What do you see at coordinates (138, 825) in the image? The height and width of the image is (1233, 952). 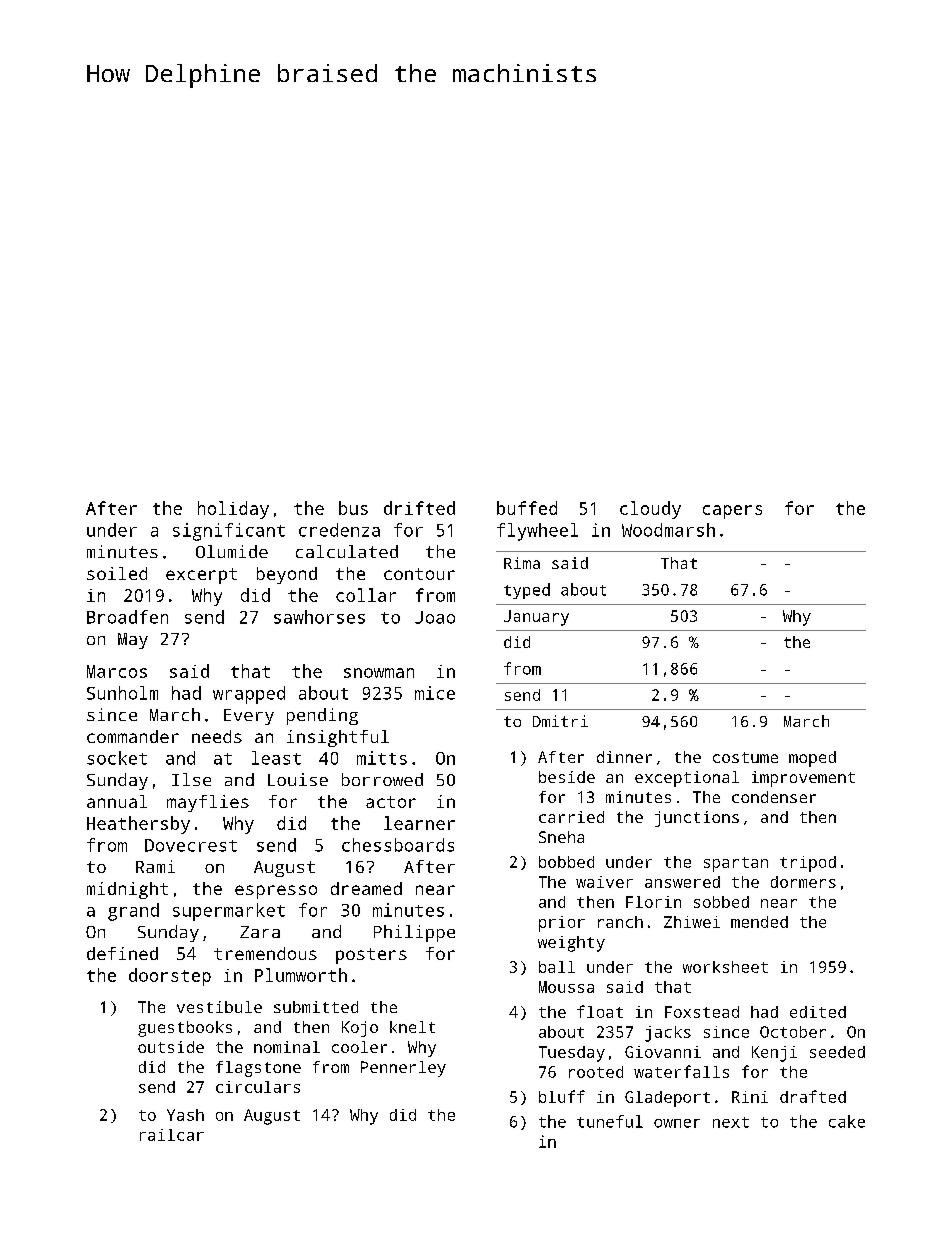 I see `Heathersby` at bounding box center [138, 825].
